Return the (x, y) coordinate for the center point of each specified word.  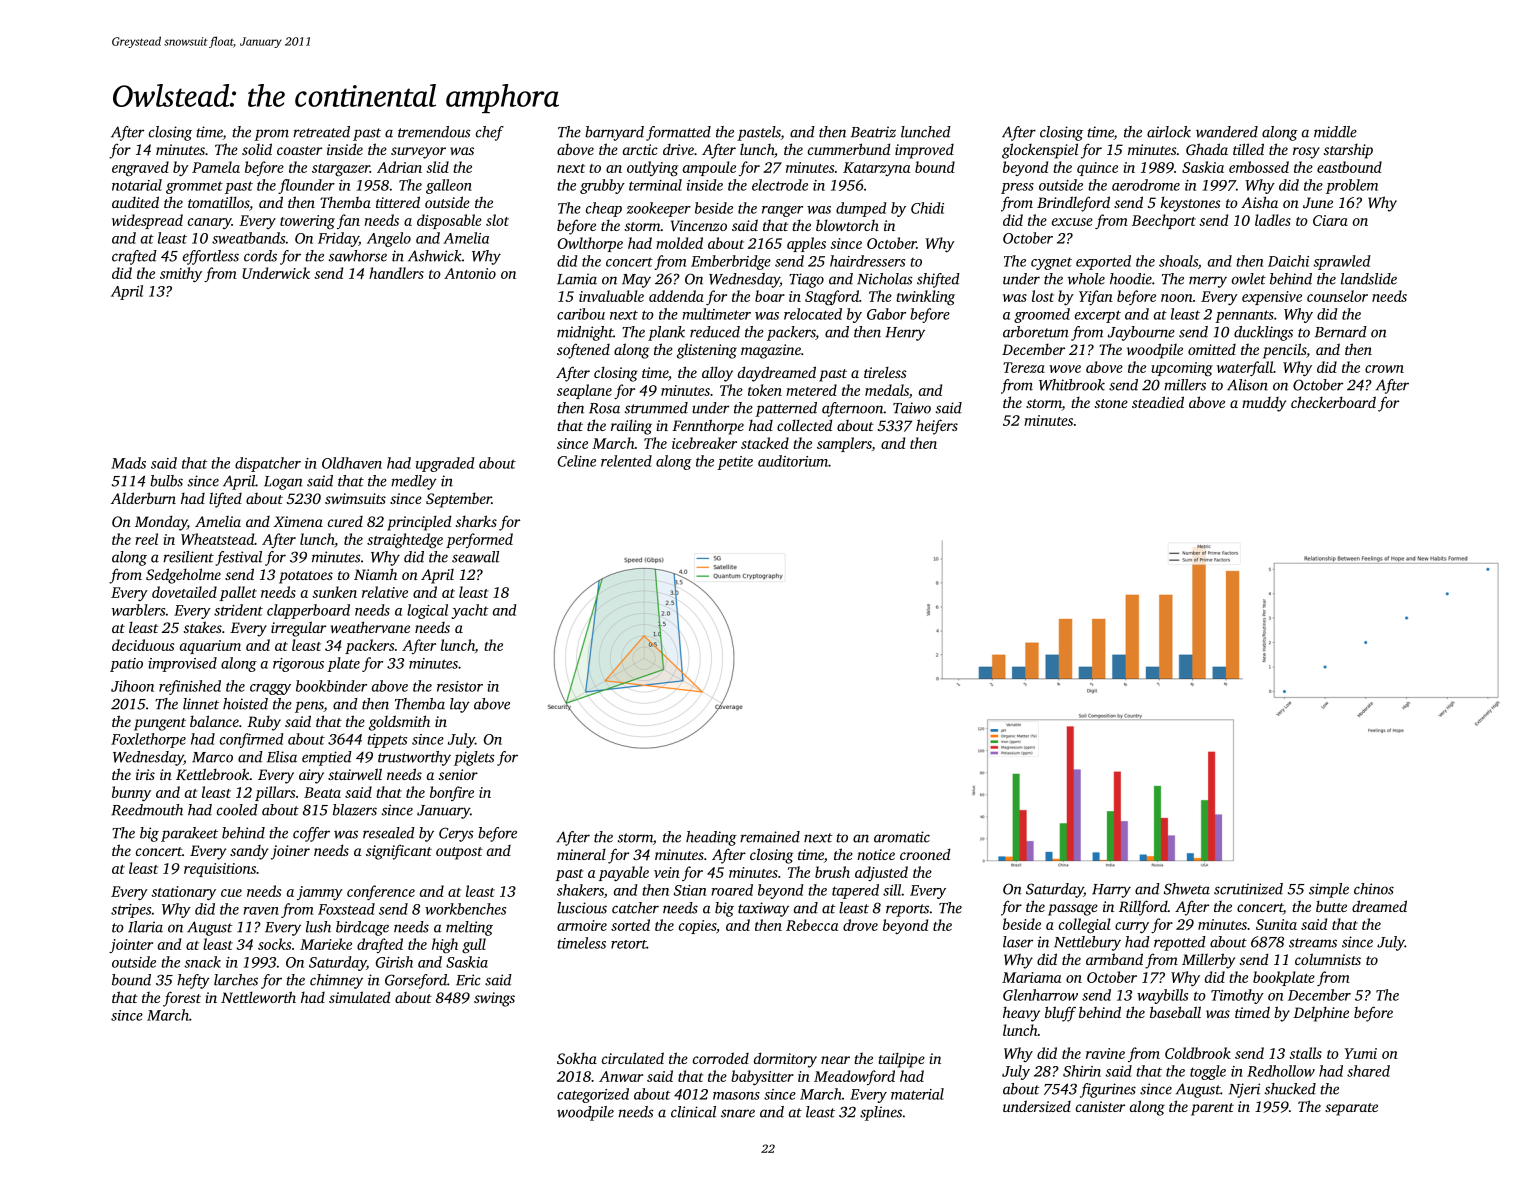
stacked (765, 443)
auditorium (793, 461)
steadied (1158, 402)
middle (1335, 132)
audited (135, 202)
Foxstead (346, 909)
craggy (270, 689)
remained (770, 837)
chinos (1374, 889)
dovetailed (184, 592)
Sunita (1276, 924)
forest (182, 999)
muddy (1264, 404)
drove (860, 925)
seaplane (584, 391)
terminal (655, 185)
